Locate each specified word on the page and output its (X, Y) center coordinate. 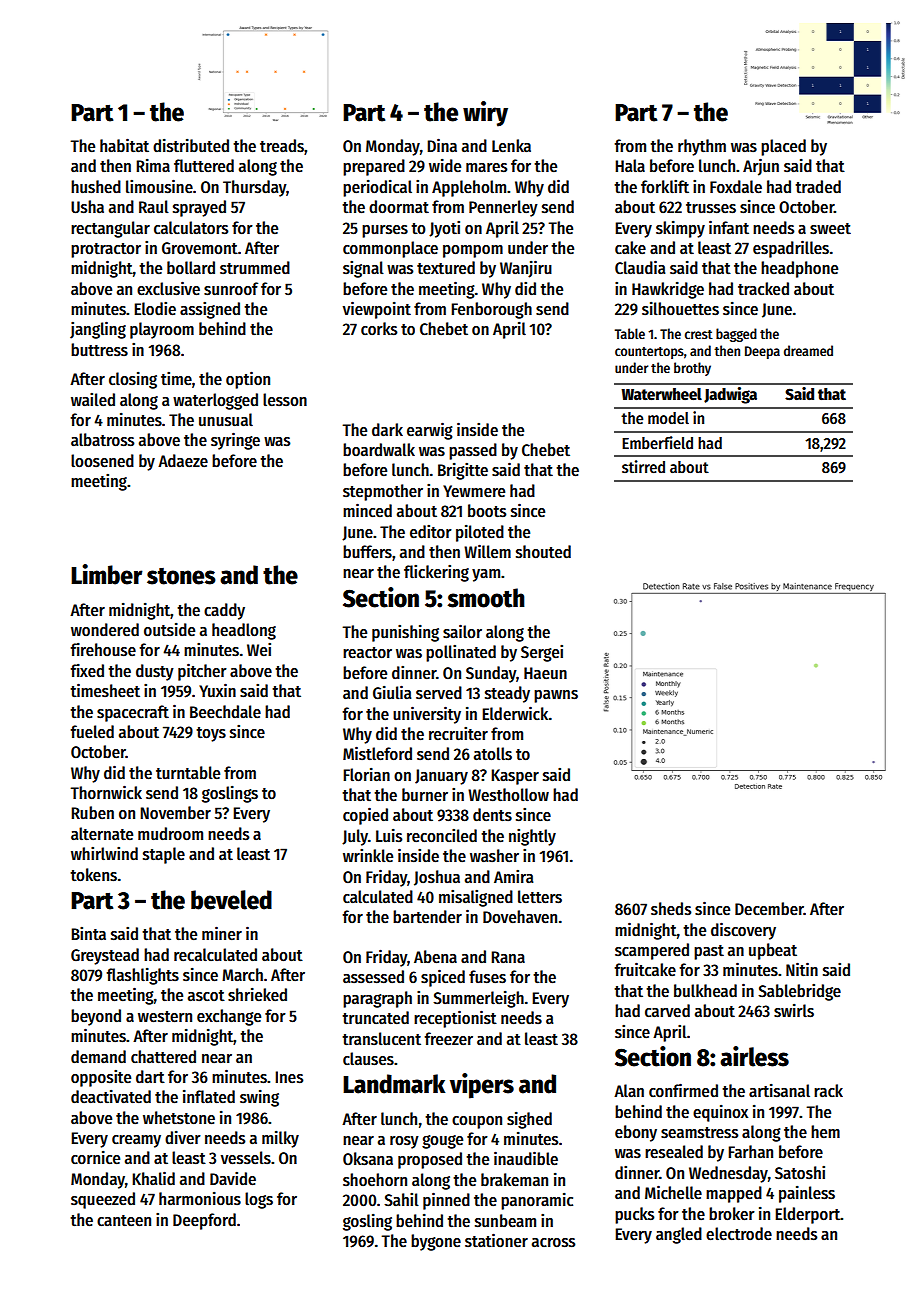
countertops (649, 353)
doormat (399, 207)
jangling (98, 330)
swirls (794, 1011)
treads (282, 146)
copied (365, 816)
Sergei (542, 653)
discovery (743, 931)
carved (667, 1011)
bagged (736, 335)
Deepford (204, 1221)
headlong (244, 631)
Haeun (545, 673)
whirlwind (104, 853)
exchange (229, 1017)
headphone (799, 269)
